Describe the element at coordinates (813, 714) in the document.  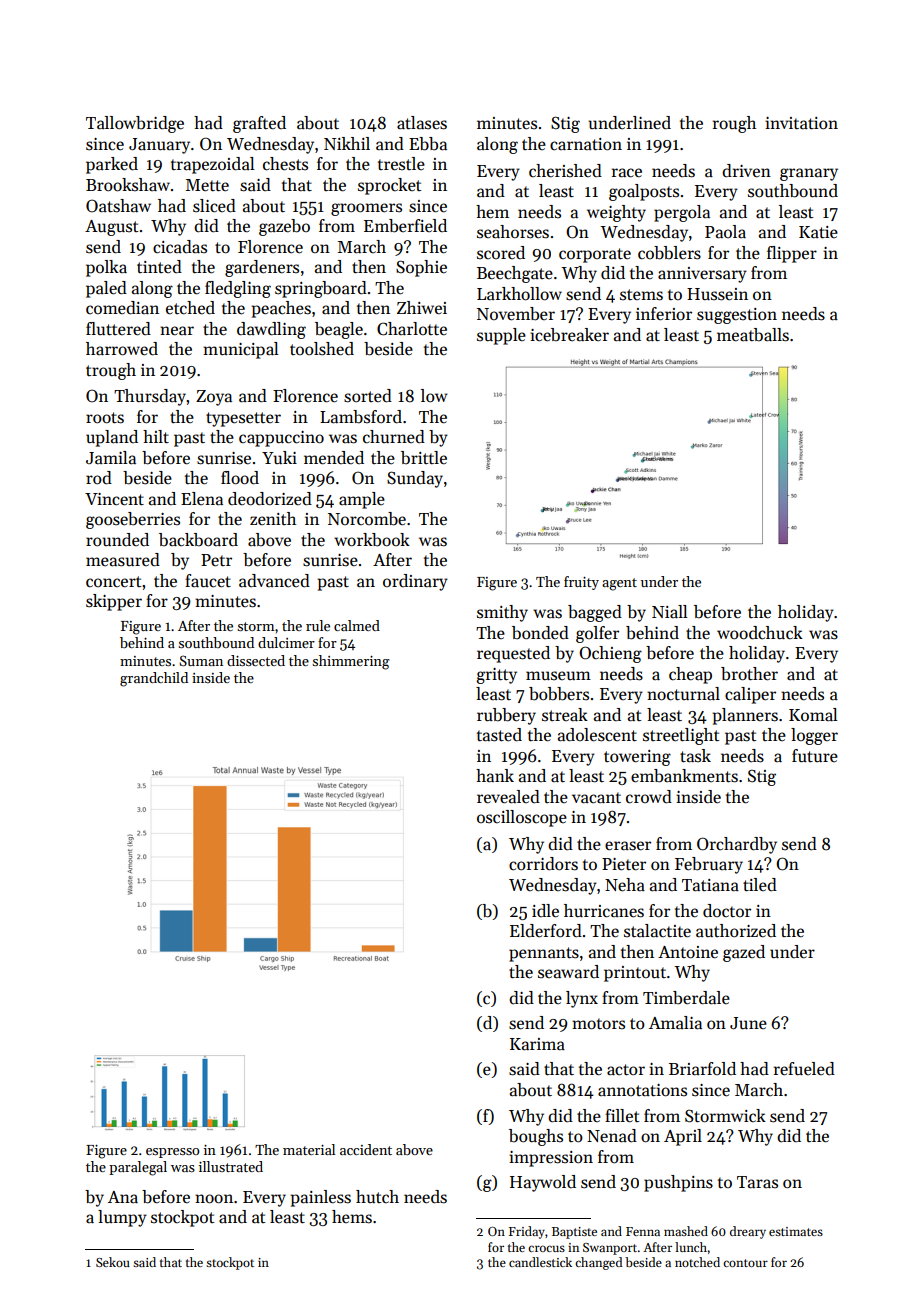
I see `Komal` at that location.
